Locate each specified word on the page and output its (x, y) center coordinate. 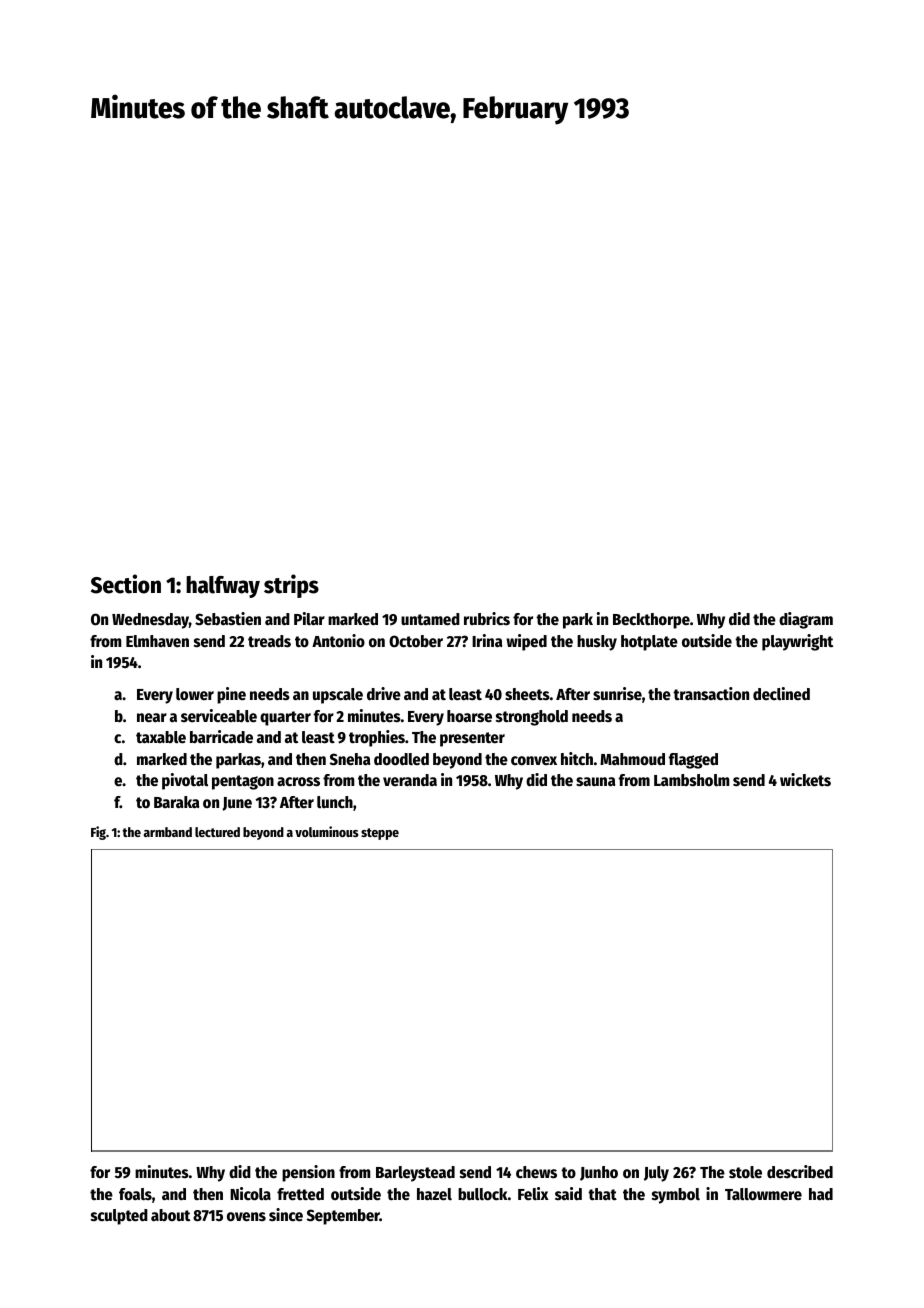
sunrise (617, 694)
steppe (380, 834)
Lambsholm (691, 780)
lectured (217, 832)
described (800, 1172)
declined (781, 694)
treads (269, 641)
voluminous (327, 831)
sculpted (119, 1217)
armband (168, 832)
